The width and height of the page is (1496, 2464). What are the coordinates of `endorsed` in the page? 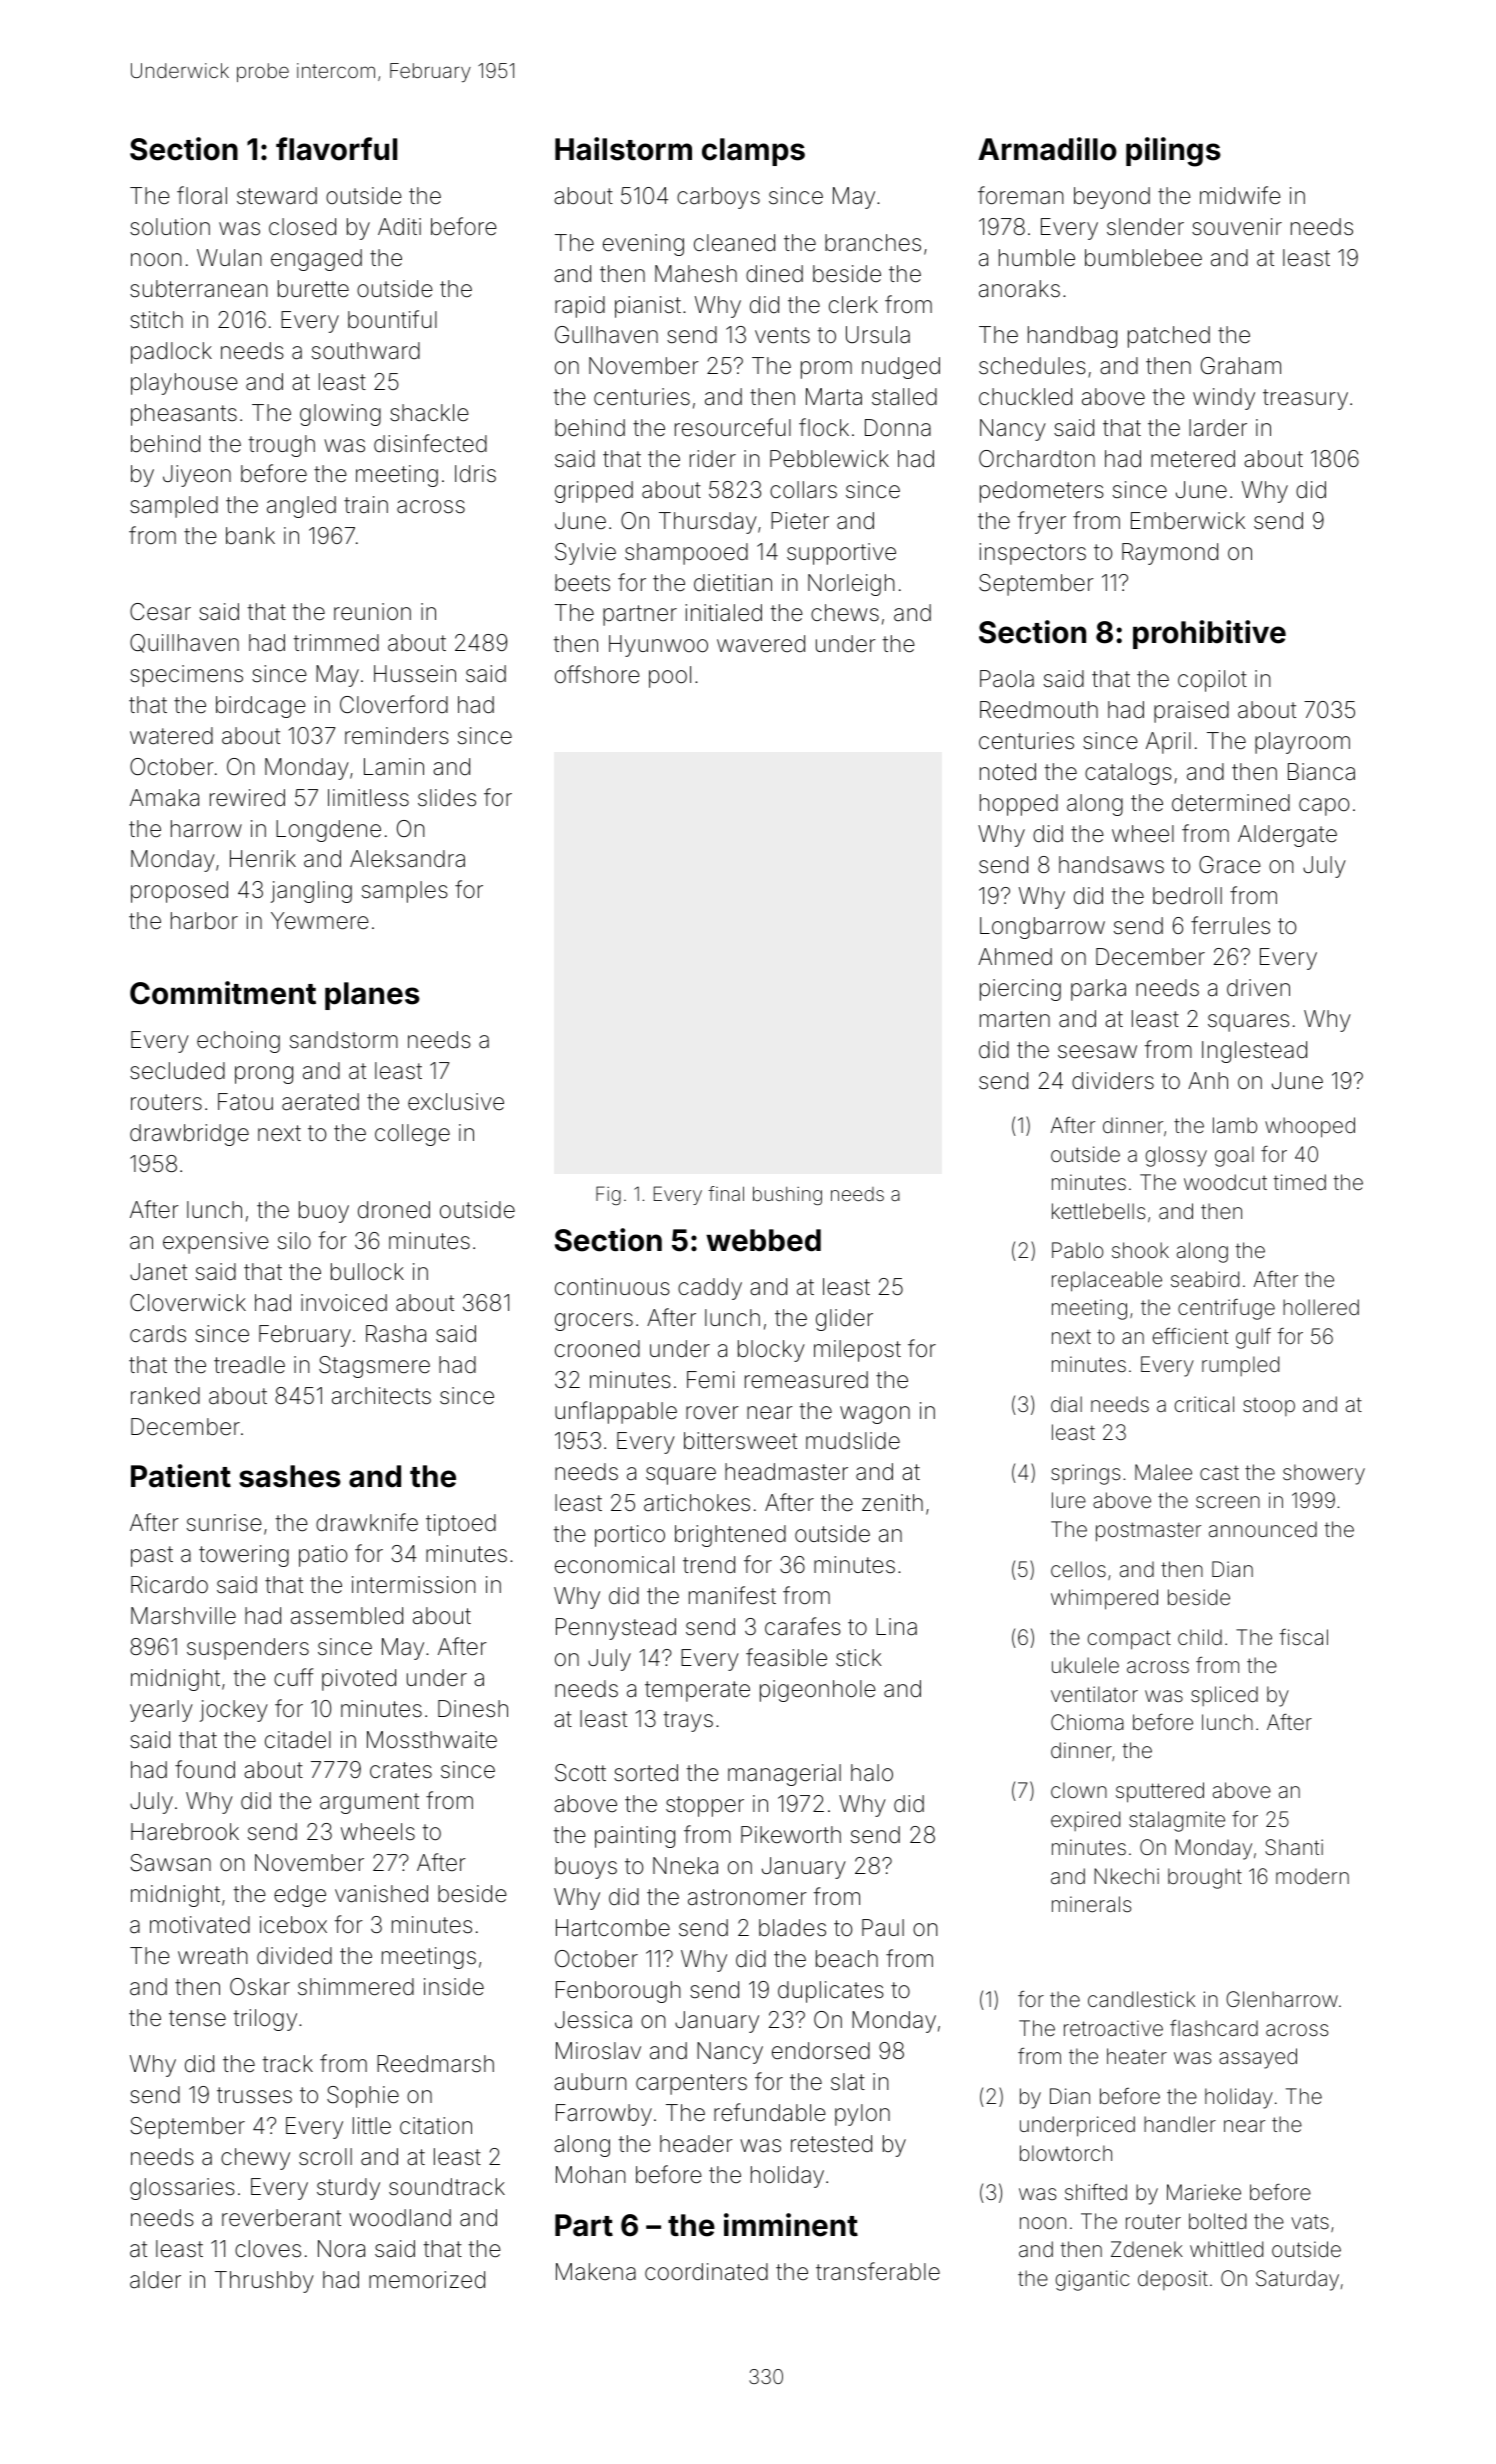 It's located at (821, 2051).
